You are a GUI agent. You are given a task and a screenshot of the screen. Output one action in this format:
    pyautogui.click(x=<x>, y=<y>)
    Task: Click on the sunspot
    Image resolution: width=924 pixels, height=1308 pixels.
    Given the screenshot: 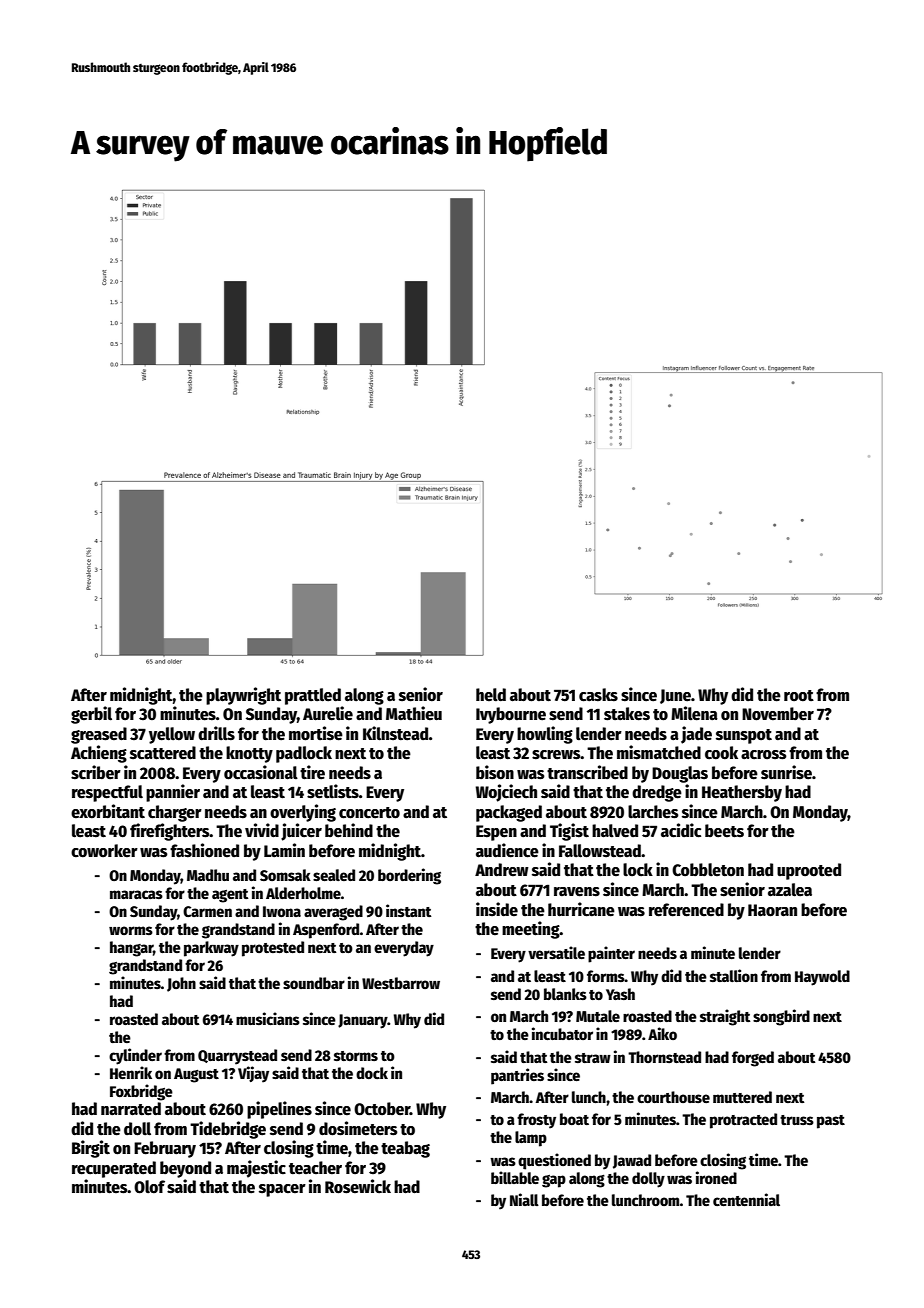 What is the action you would take?
    pyautogui.click(x=744, y=736)
